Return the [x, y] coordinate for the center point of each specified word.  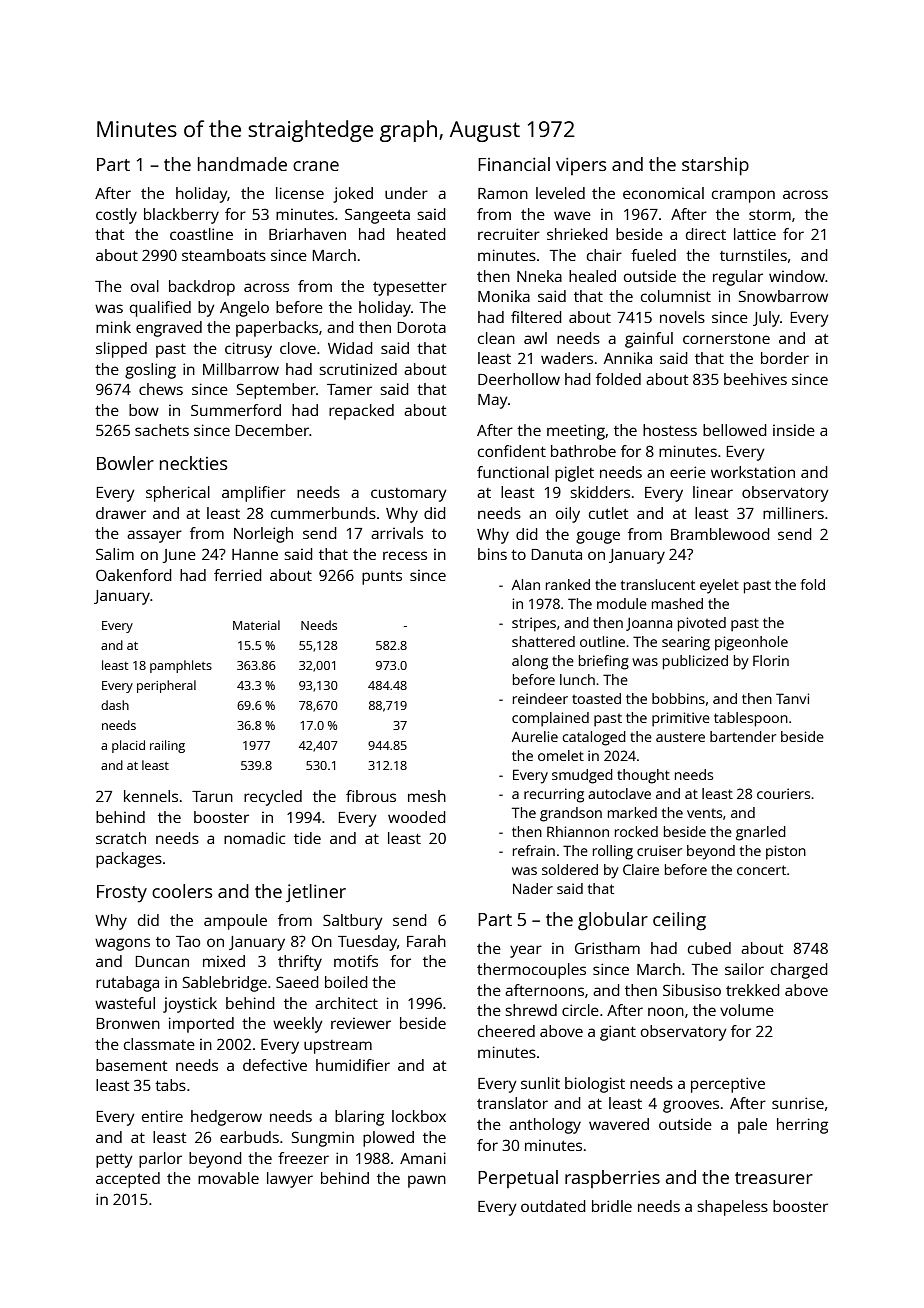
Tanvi [792, 698]
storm [770, 215]
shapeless [732, 1208]
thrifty [300, 963]
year [526, 951]
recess [405, 555]
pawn [427, 1181]
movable [228, 1178]
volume [747, 1010]
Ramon [503, 193]
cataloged [594, 738]
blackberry [181, 216]
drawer [121, 513]
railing [167, 746]
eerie [688, 472]
